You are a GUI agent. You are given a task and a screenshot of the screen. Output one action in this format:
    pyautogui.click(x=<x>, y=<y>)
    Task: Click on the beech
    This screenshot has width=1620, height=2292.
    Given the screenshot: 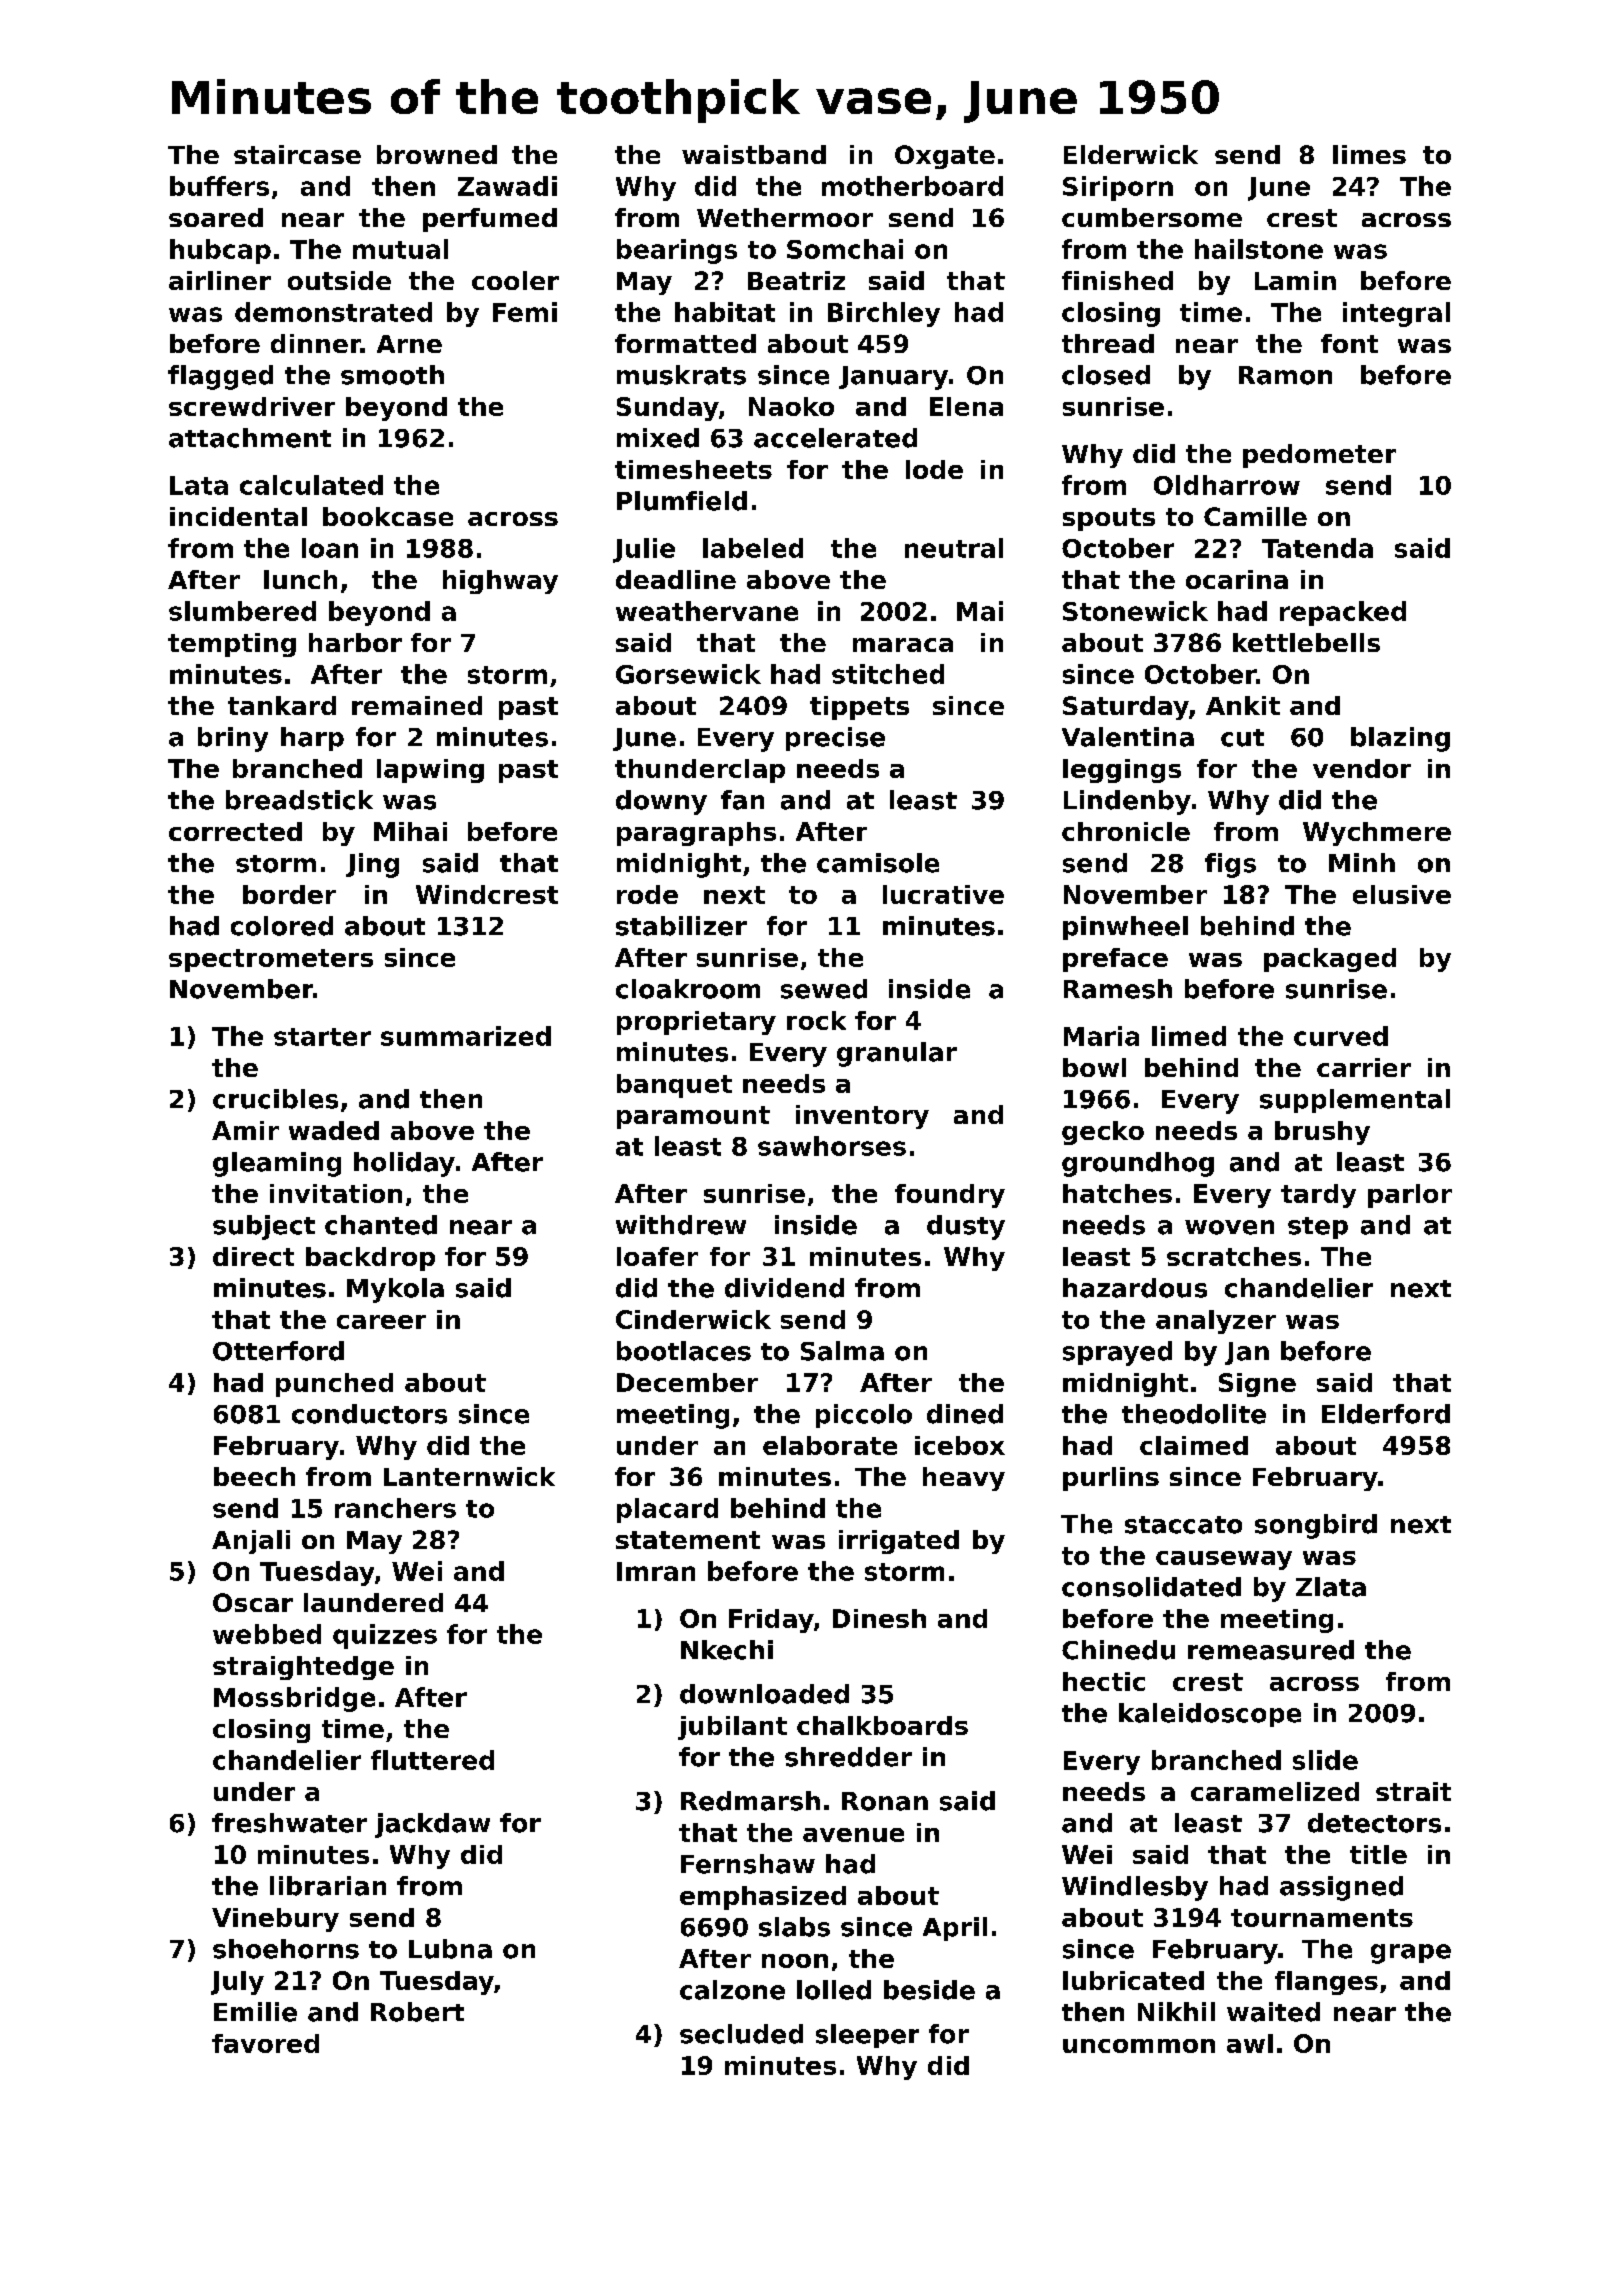 What is the action you would take?
    pyautogui.click(x=254, y=1476)
